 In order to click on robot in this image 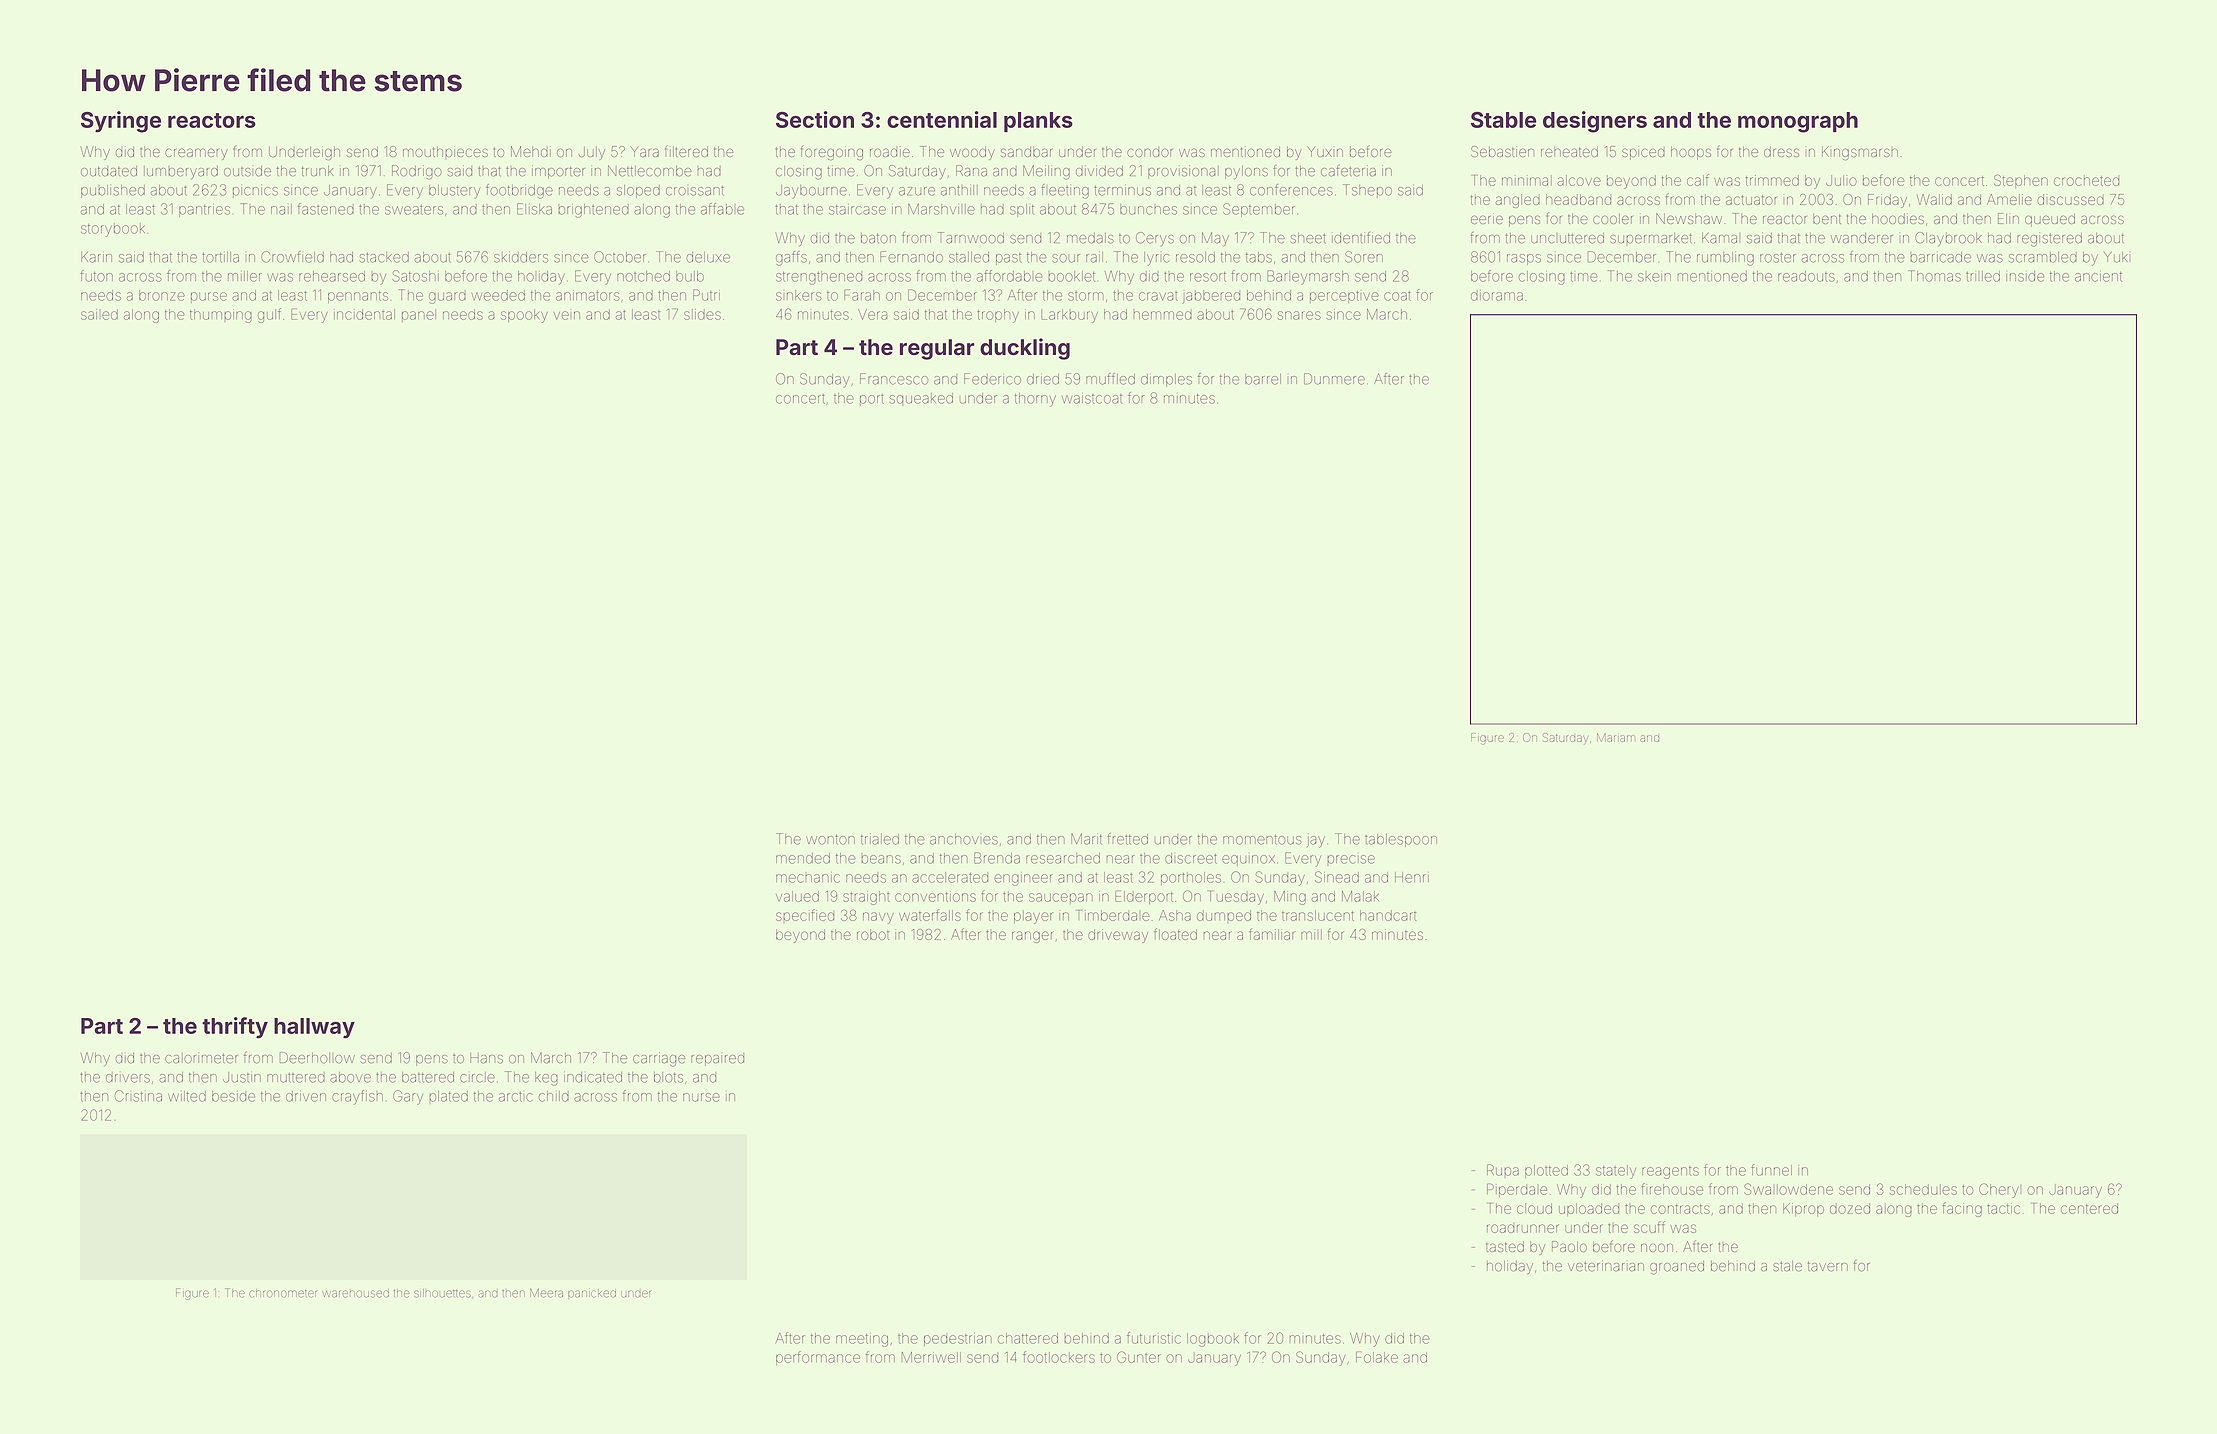, I will do `click(873, 934)`.
